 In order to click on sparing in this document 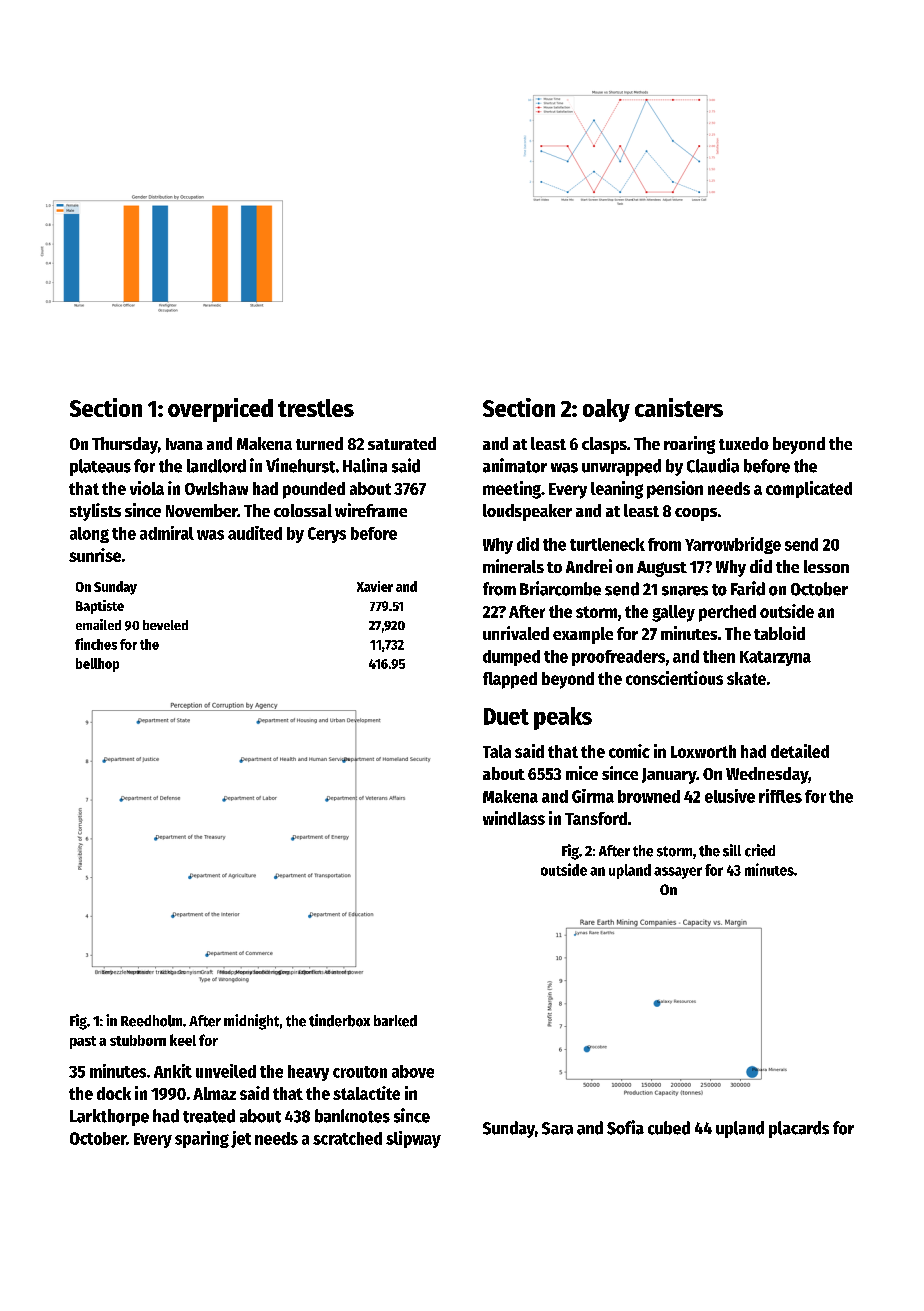, I will do `click(202, 1139)`.
